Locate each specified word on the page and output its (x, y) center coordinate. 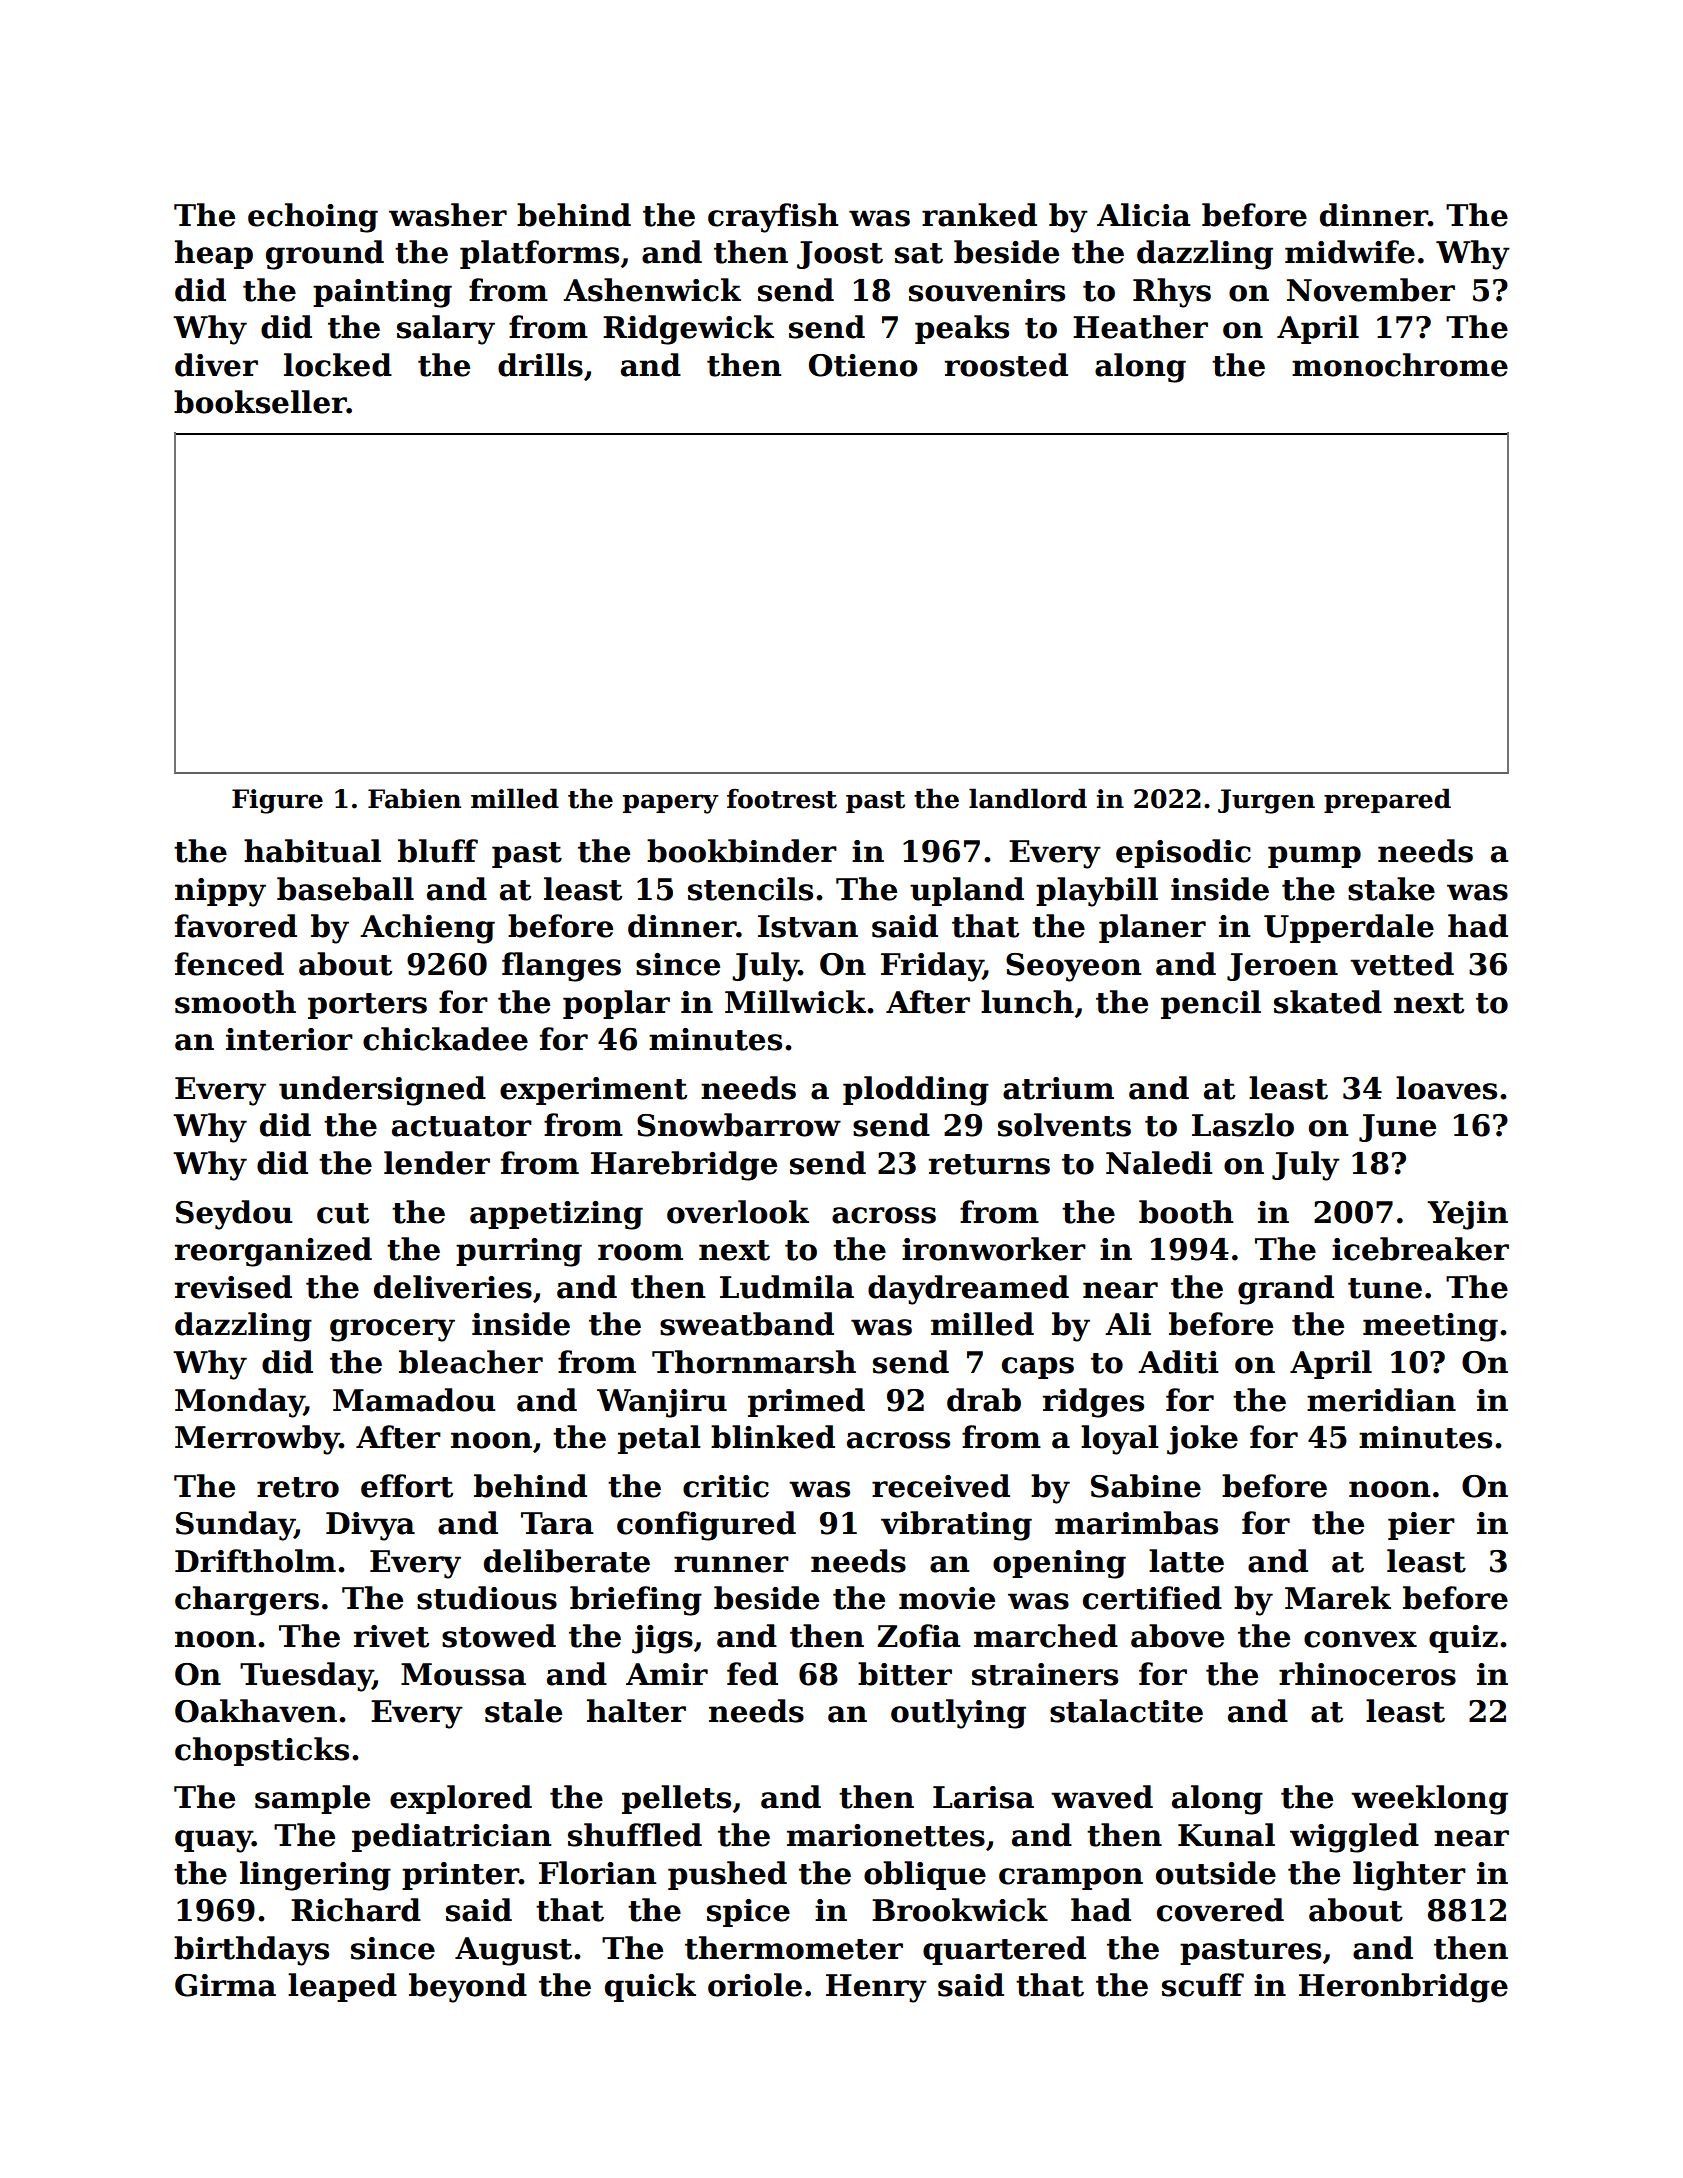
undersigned (382, 1091)
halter (636, 1711)
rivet (391, 1636)
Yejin (1467, 1215)
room (640, 1252)
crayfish (773, 218)
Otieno (863, 365)
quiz (1463, 1639)
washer (448, 215)
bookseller (260, 402)
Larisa (983, 1797)
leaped (342, 1987)
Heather (1140, 327)
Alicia (1143, 215)
